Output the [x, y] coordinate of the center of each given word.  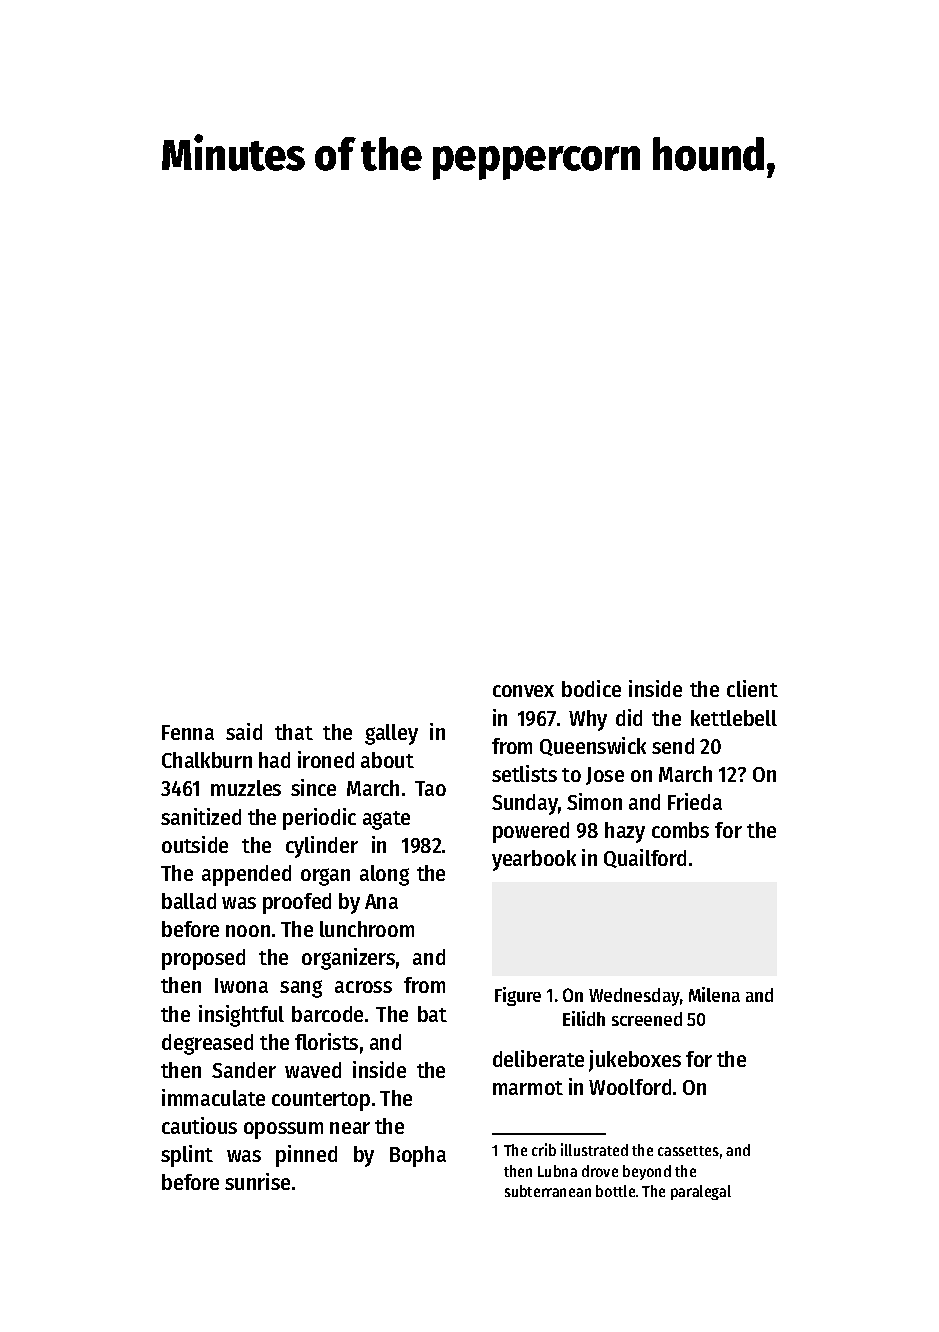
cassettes [688, 1151]
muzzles [246, 788]
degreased [207, 1044]
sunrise [257, 1181]
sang [301, 989]
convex [523, 691]
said [244, 731]
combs [680, 830]
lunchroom [367, 929]
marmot [528, 1088]
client [752, 688]
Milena [714, 994]
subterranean [548, 1191]
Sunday [525, 804]
